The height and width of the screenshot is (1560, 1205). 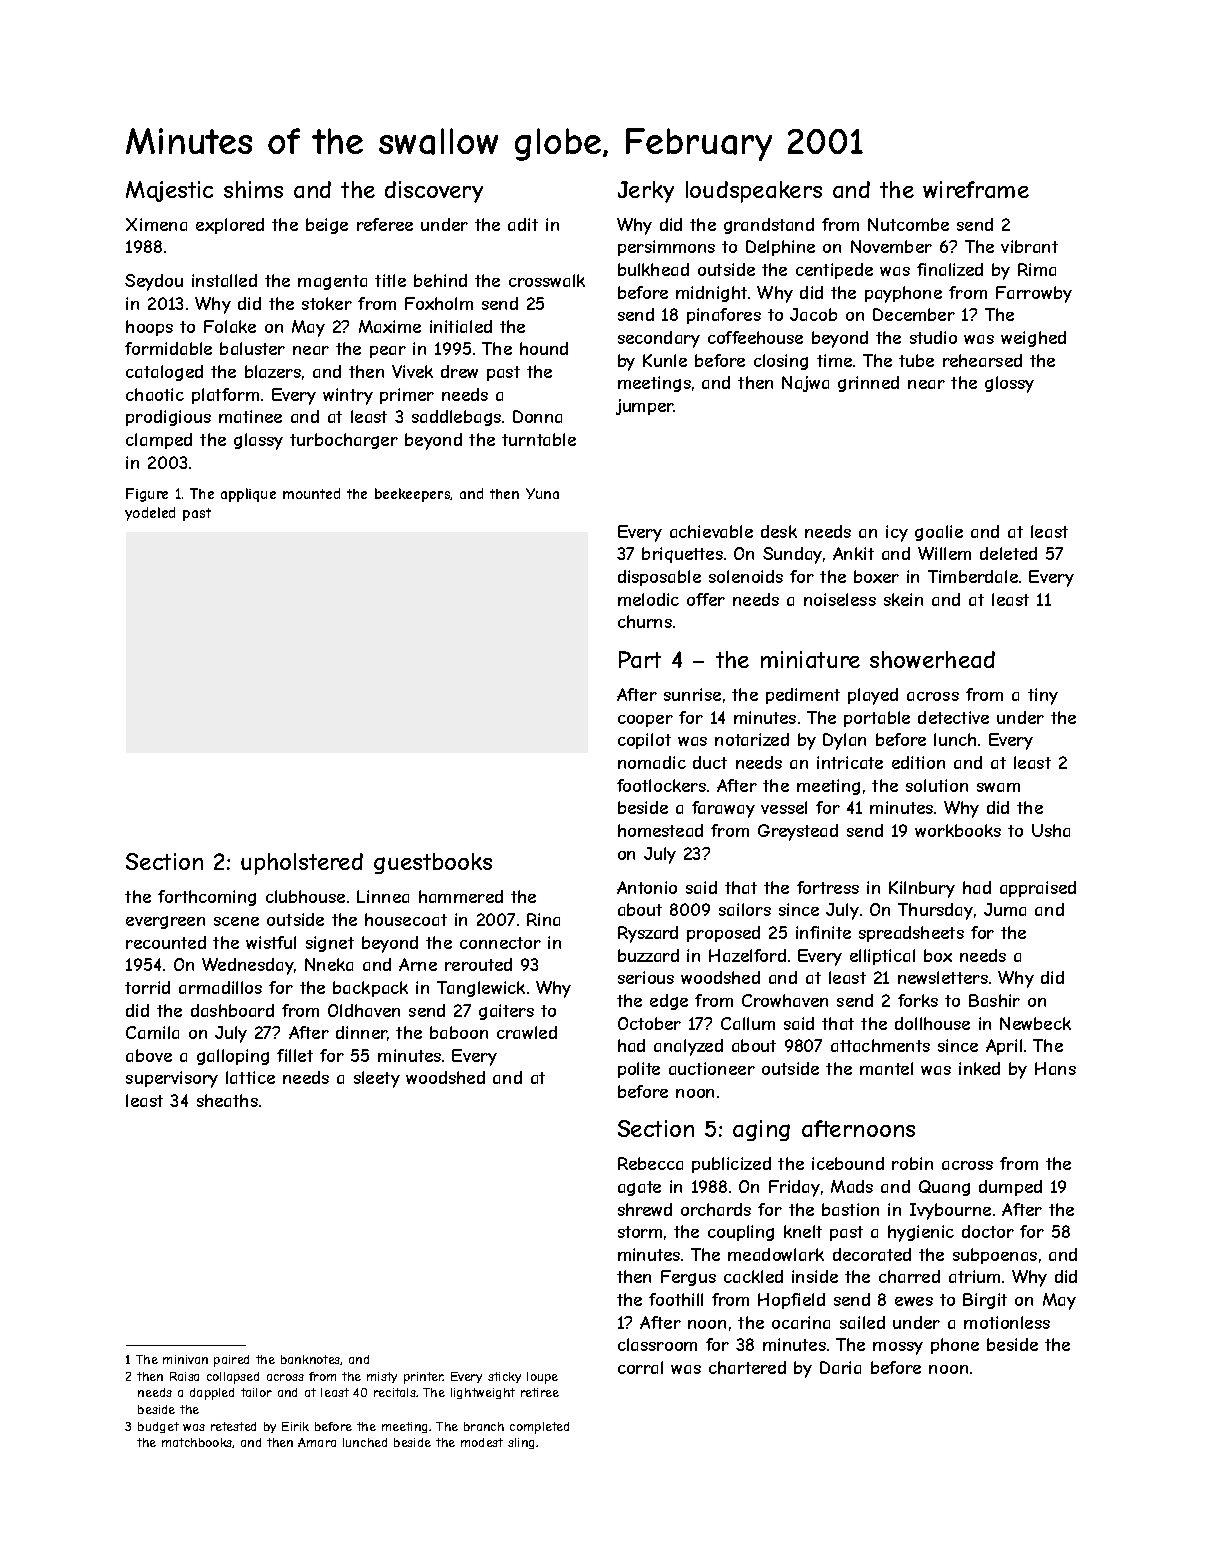 I want to click on mounted, so click(x=311, y=493).
